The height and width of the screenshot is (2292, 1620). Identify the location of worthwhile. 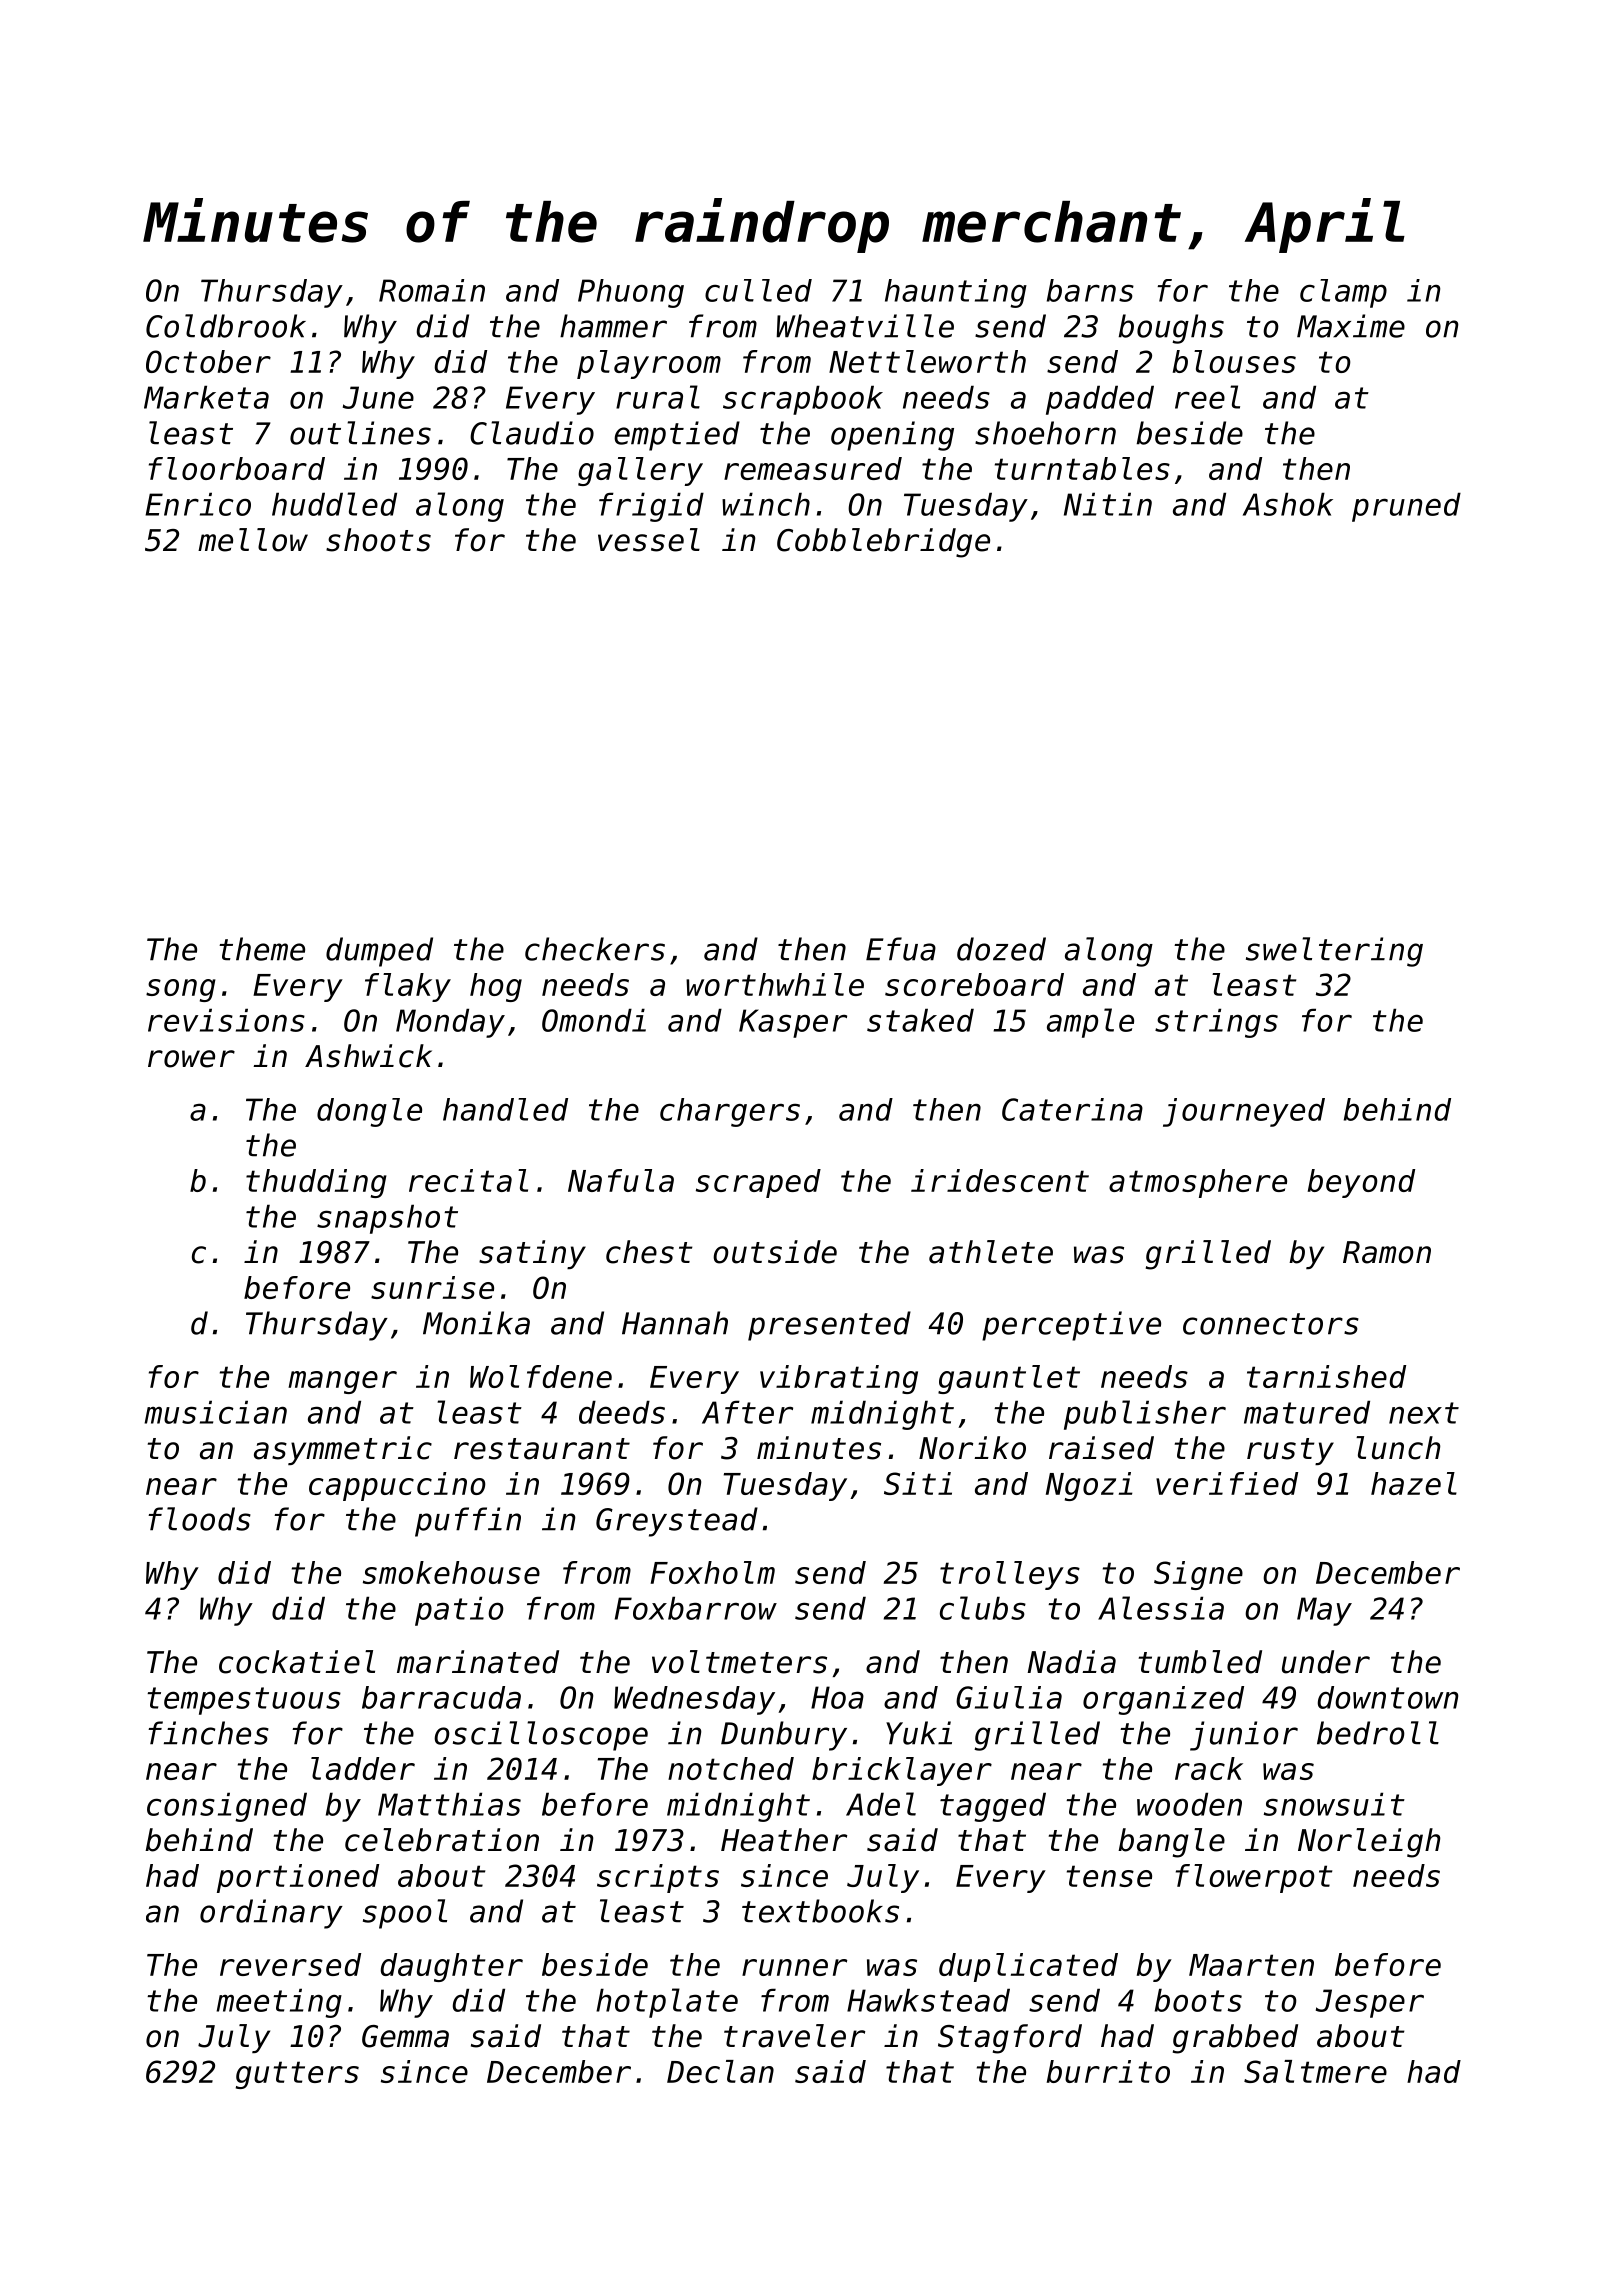
(775, 984).
